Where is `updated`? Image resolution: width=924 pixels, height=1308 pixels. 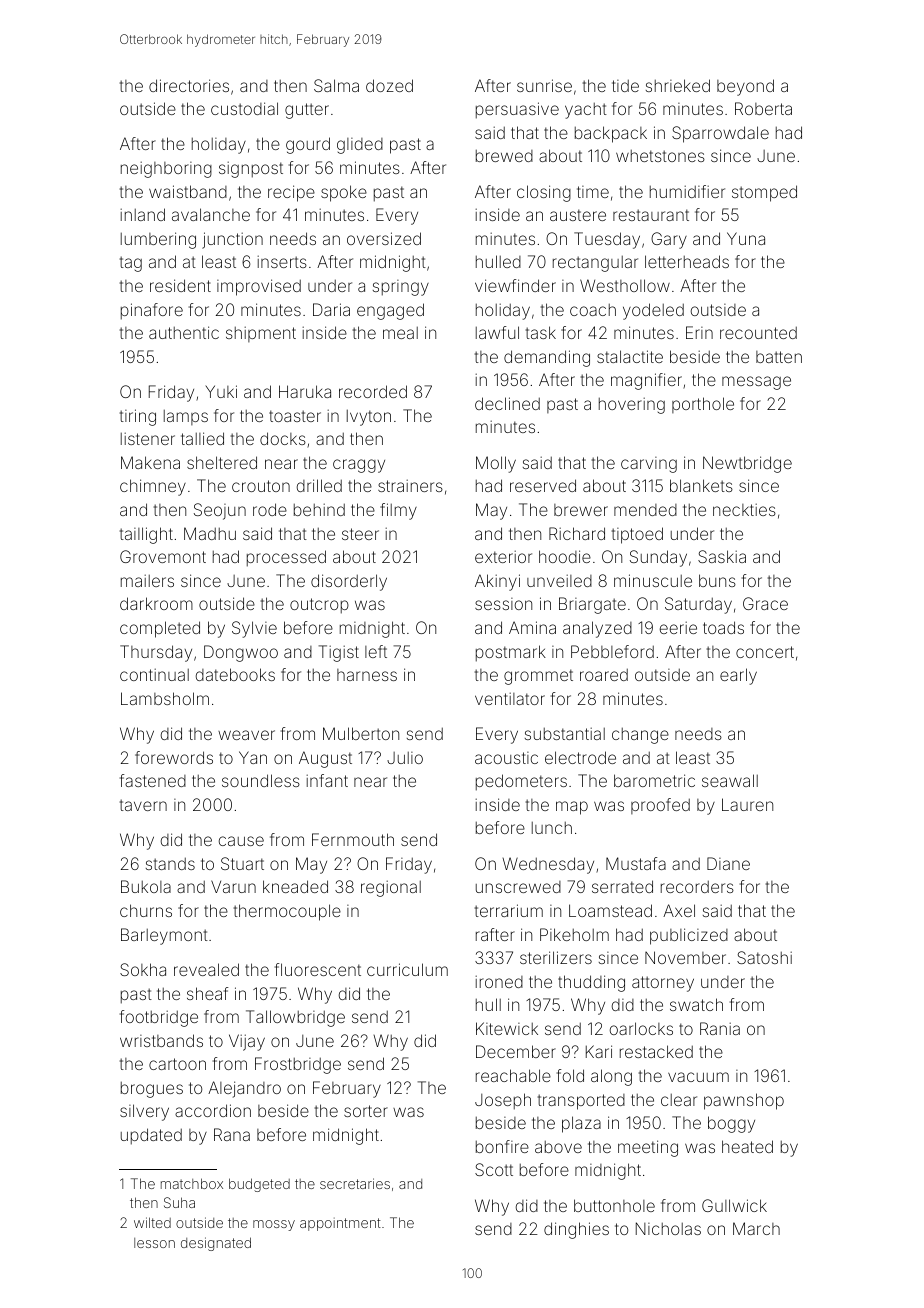 updated is located at coordinates (151, 1136).
